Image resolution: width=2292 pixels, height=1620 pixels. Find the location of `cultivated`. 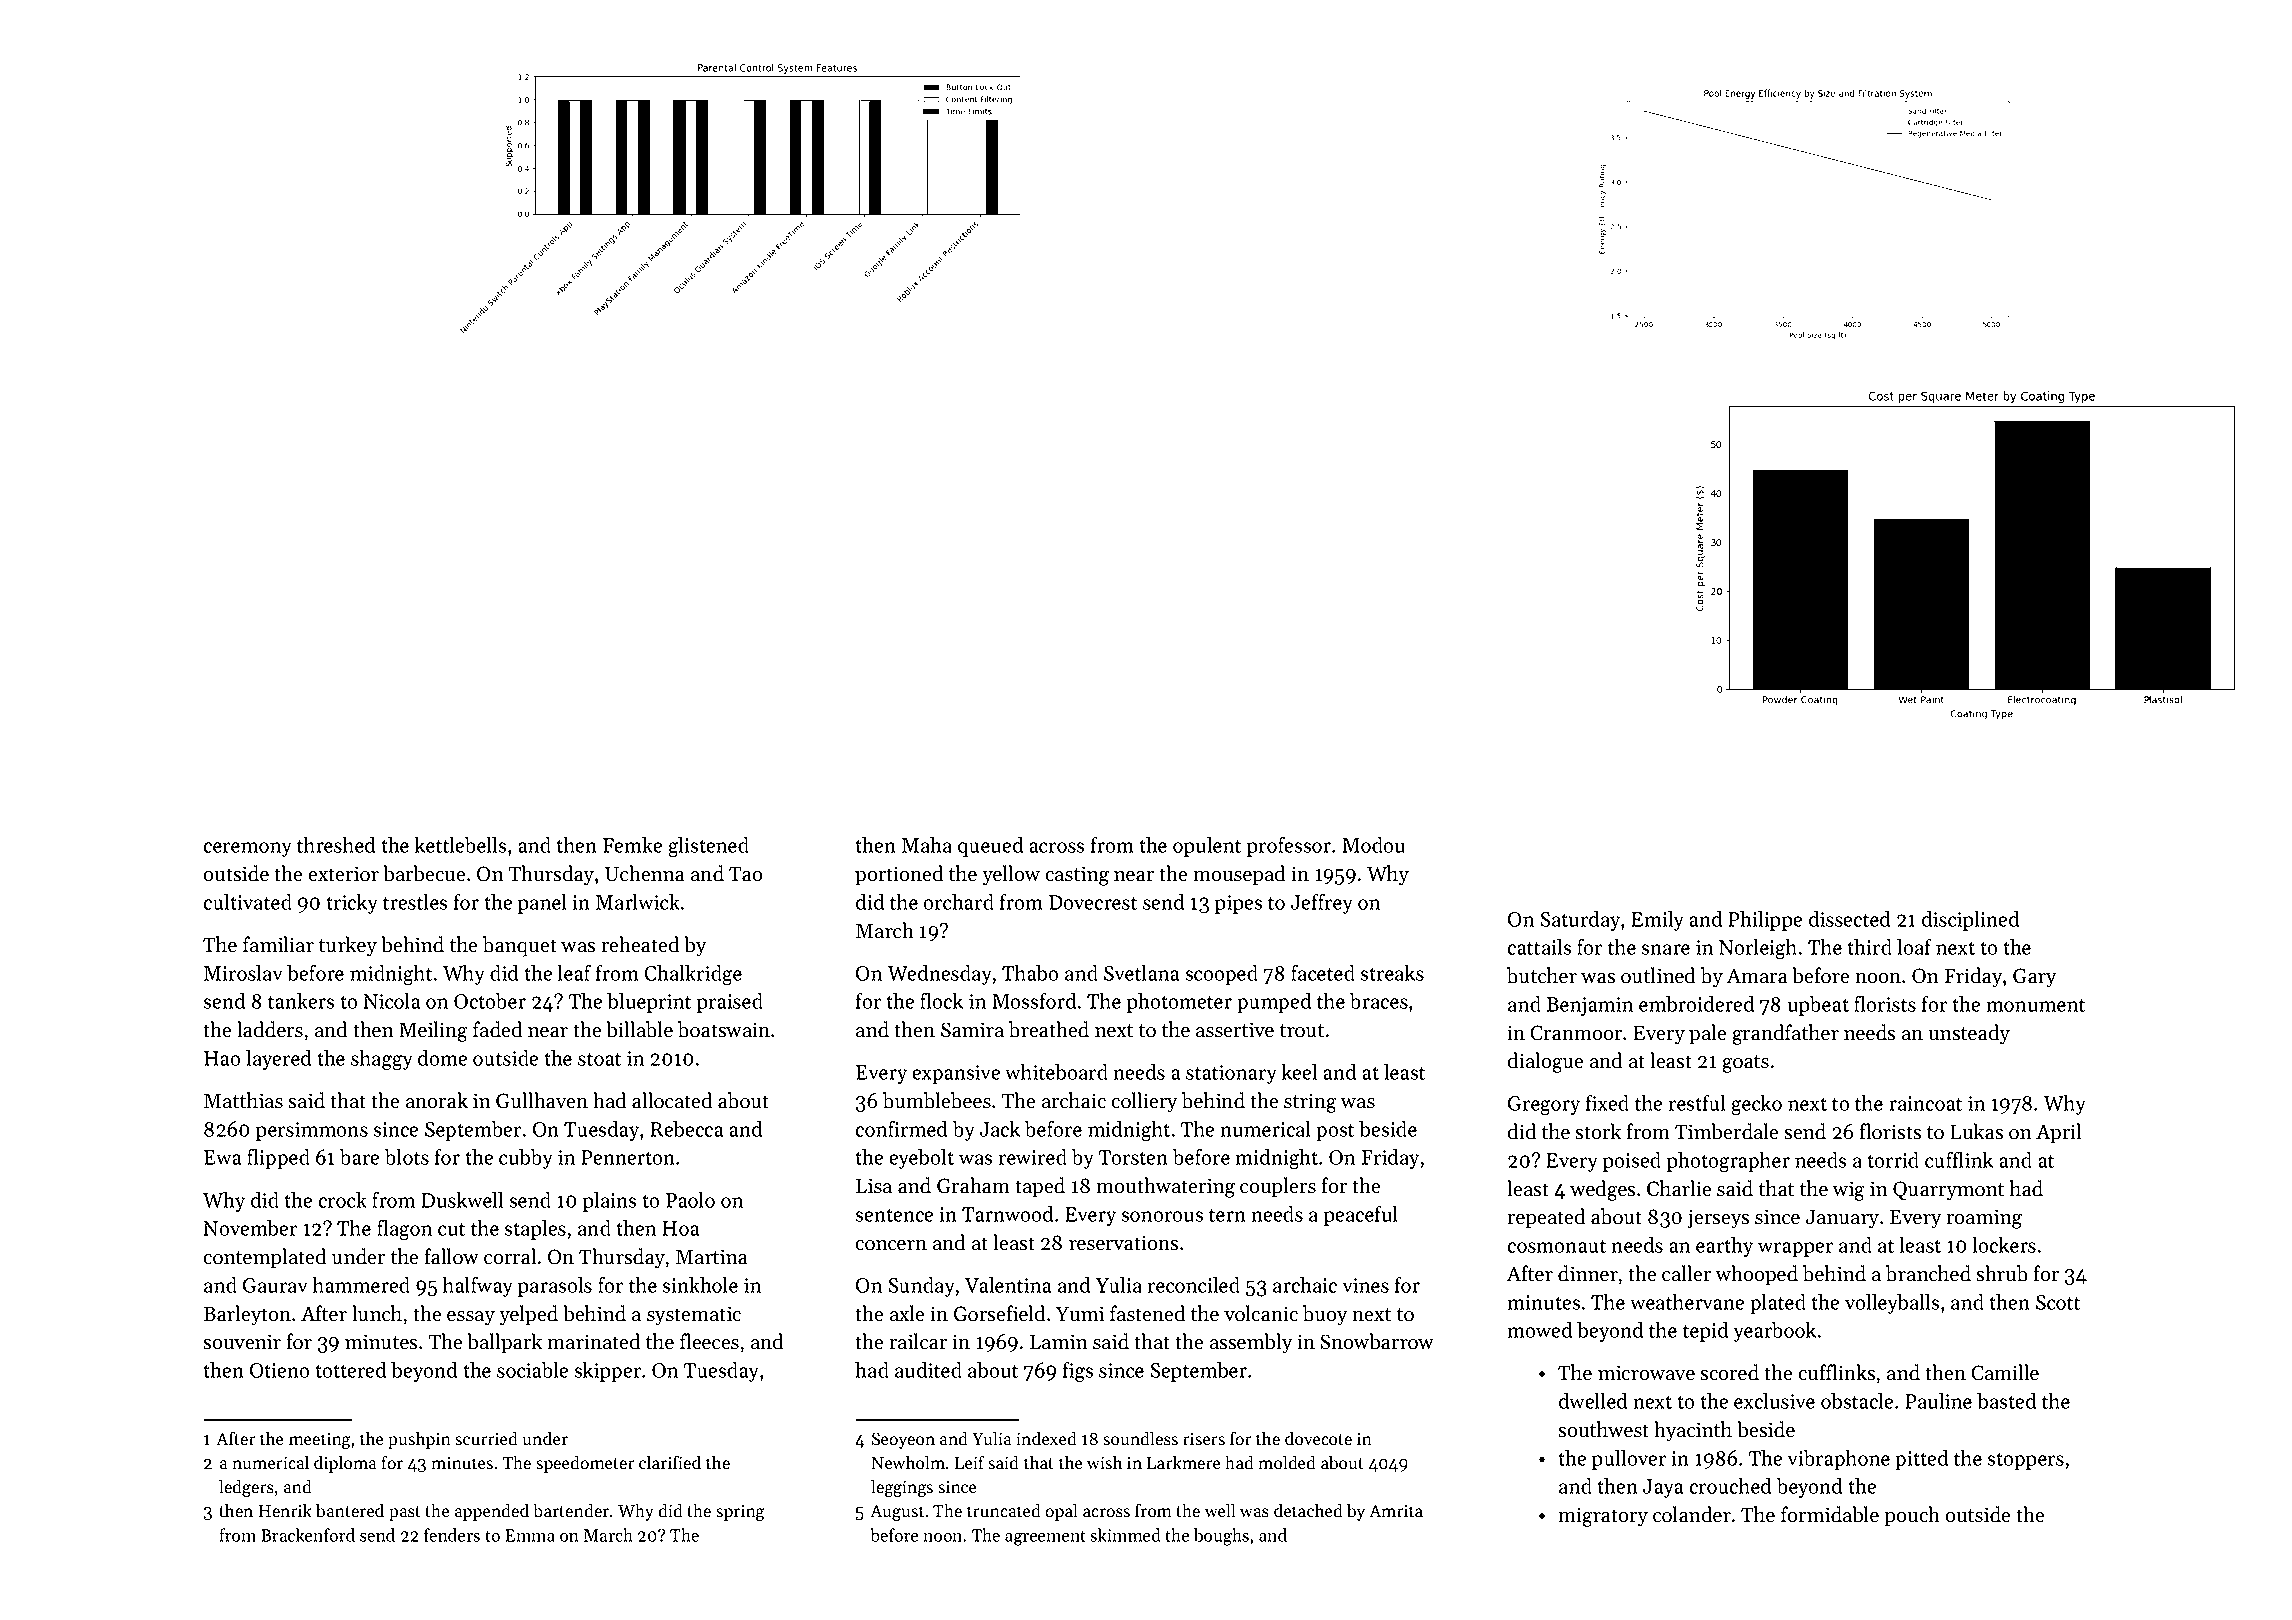

cultivated is located at coordinates (247, 902).
